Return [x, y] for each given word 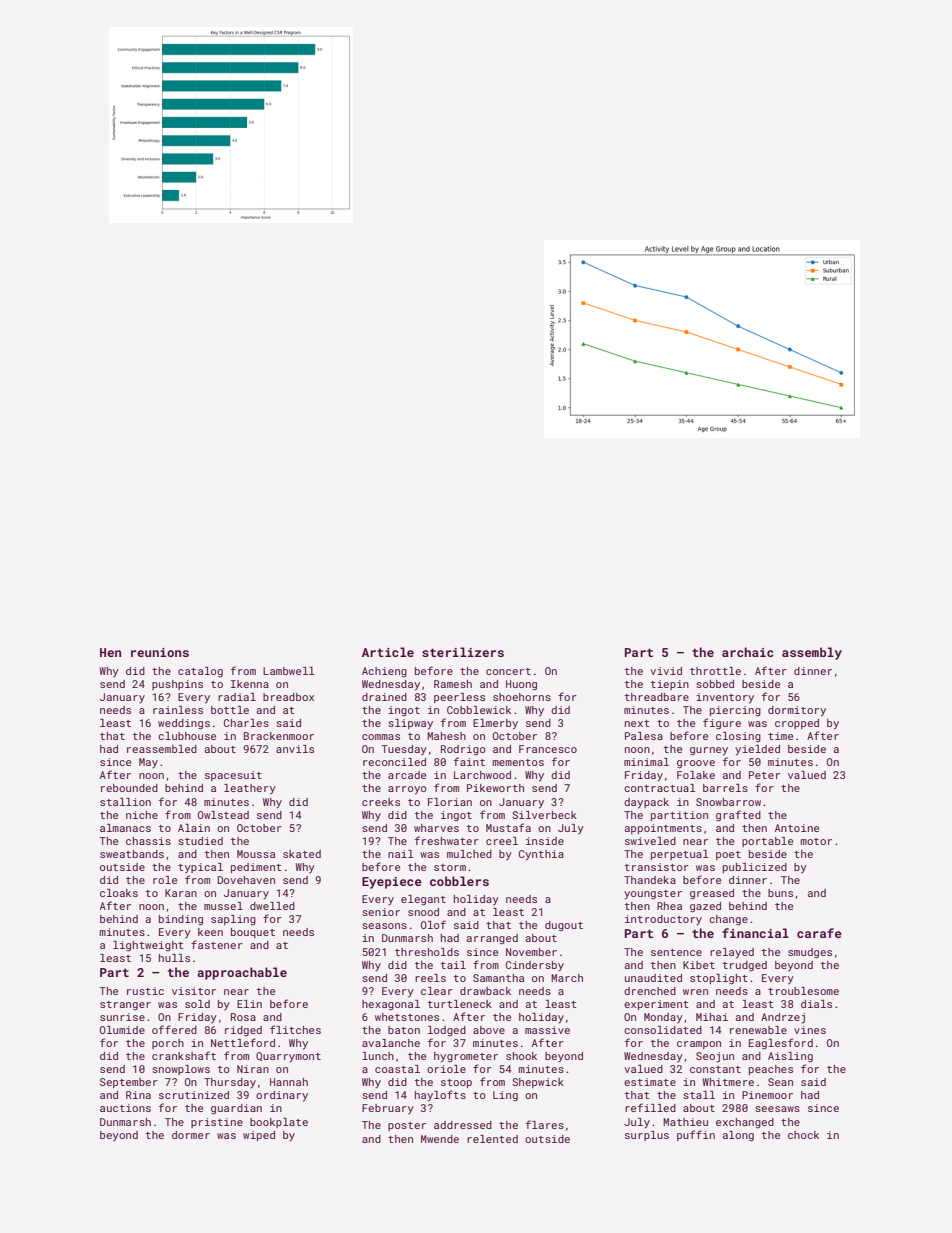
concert [508, 671]
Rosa [243, 1017]
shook [521, 1056]
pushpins [177, 685]
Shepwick [538, 1083]
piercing [735, 711]
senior [381, 912]
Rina [138, 1095]
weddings [184, 724]
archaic [748, 652]
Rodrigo [463, 750]
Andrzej [783, 1018]
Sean [780, 1082]
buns [780, 893]
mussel [223, 906]
